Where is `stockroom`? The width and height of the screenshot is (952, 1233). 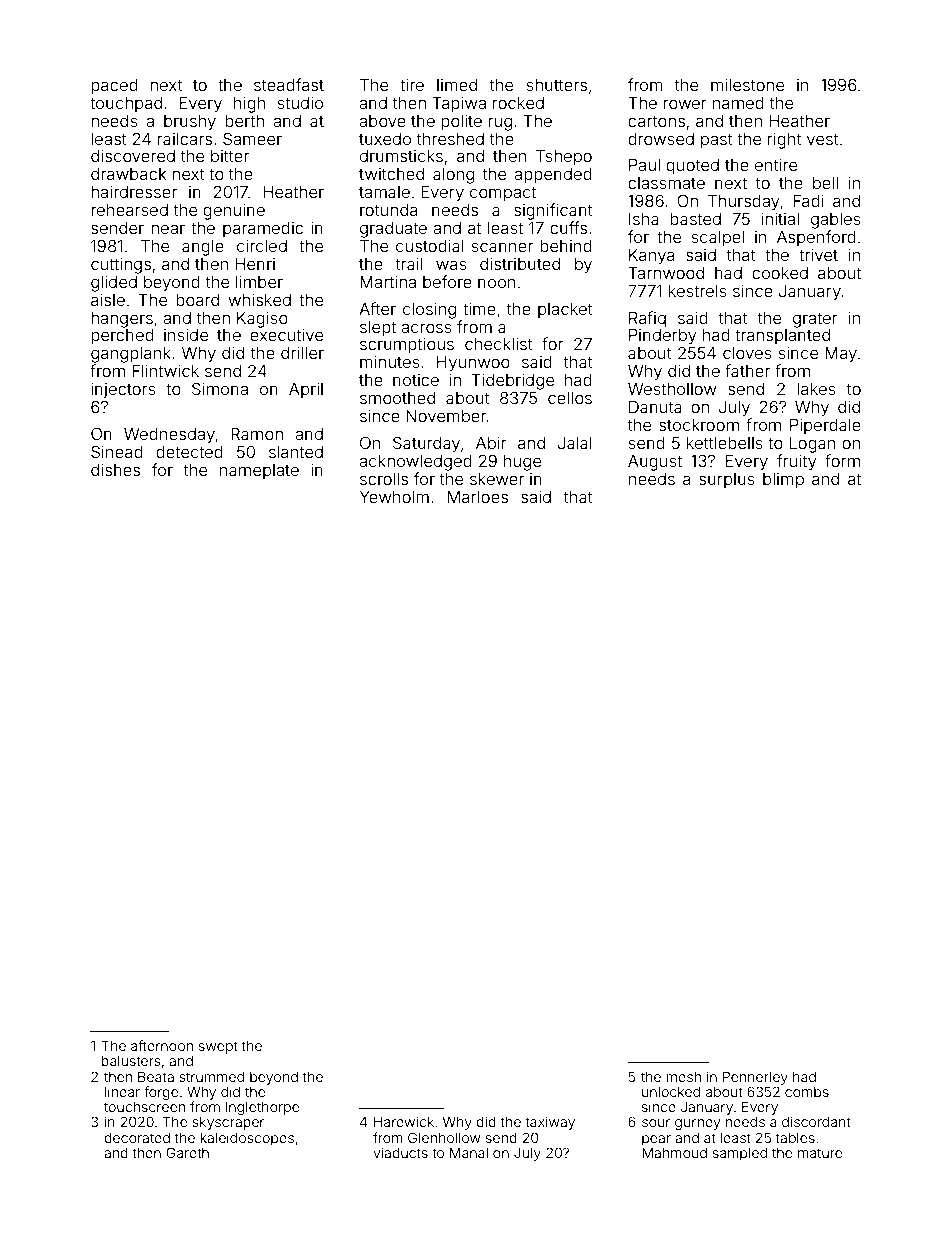 stockroom is located at coordinates (699, 425).
